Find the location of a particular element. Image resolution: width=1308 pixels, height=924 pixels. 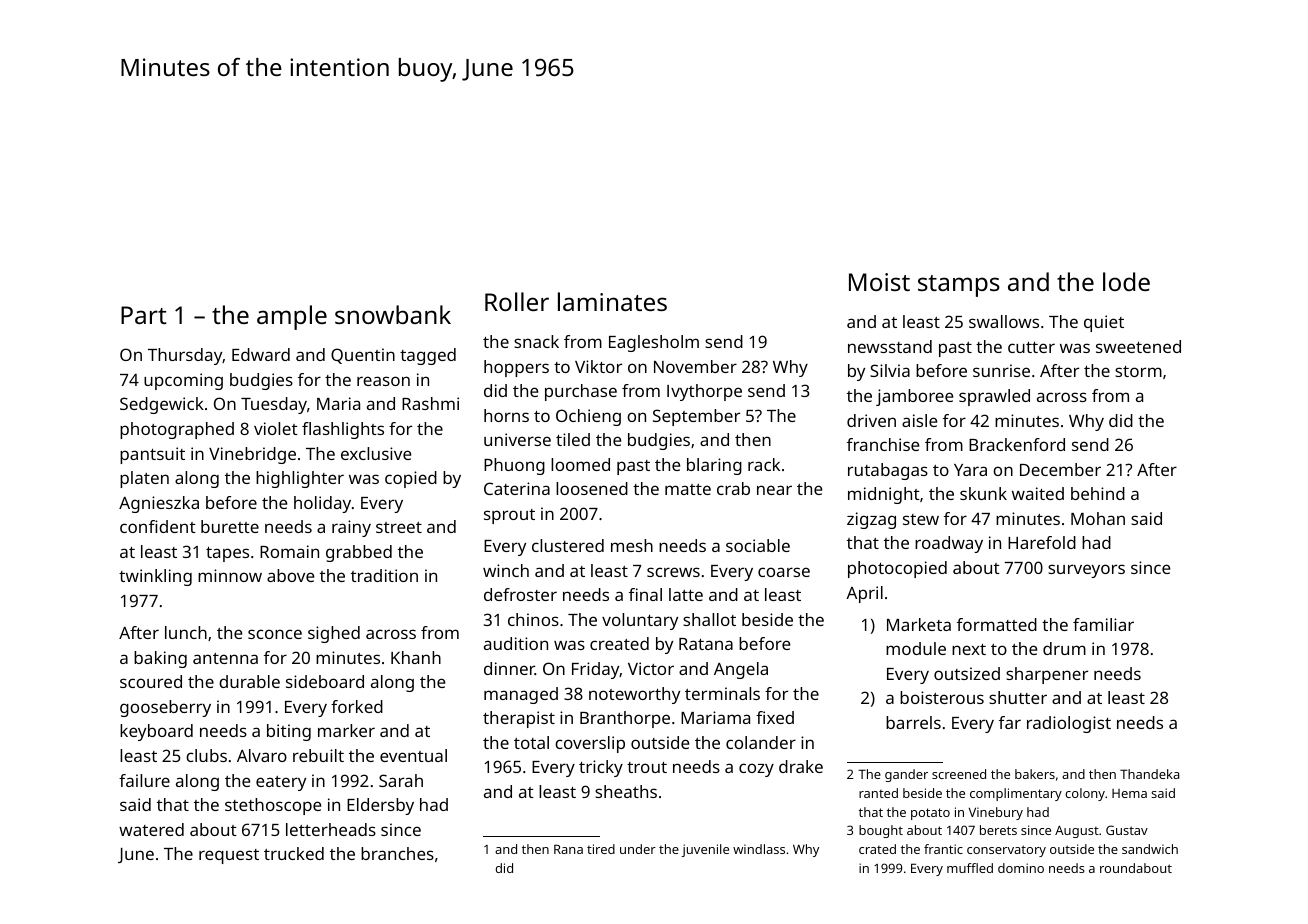

branches is located at coordinates (397, 853).
